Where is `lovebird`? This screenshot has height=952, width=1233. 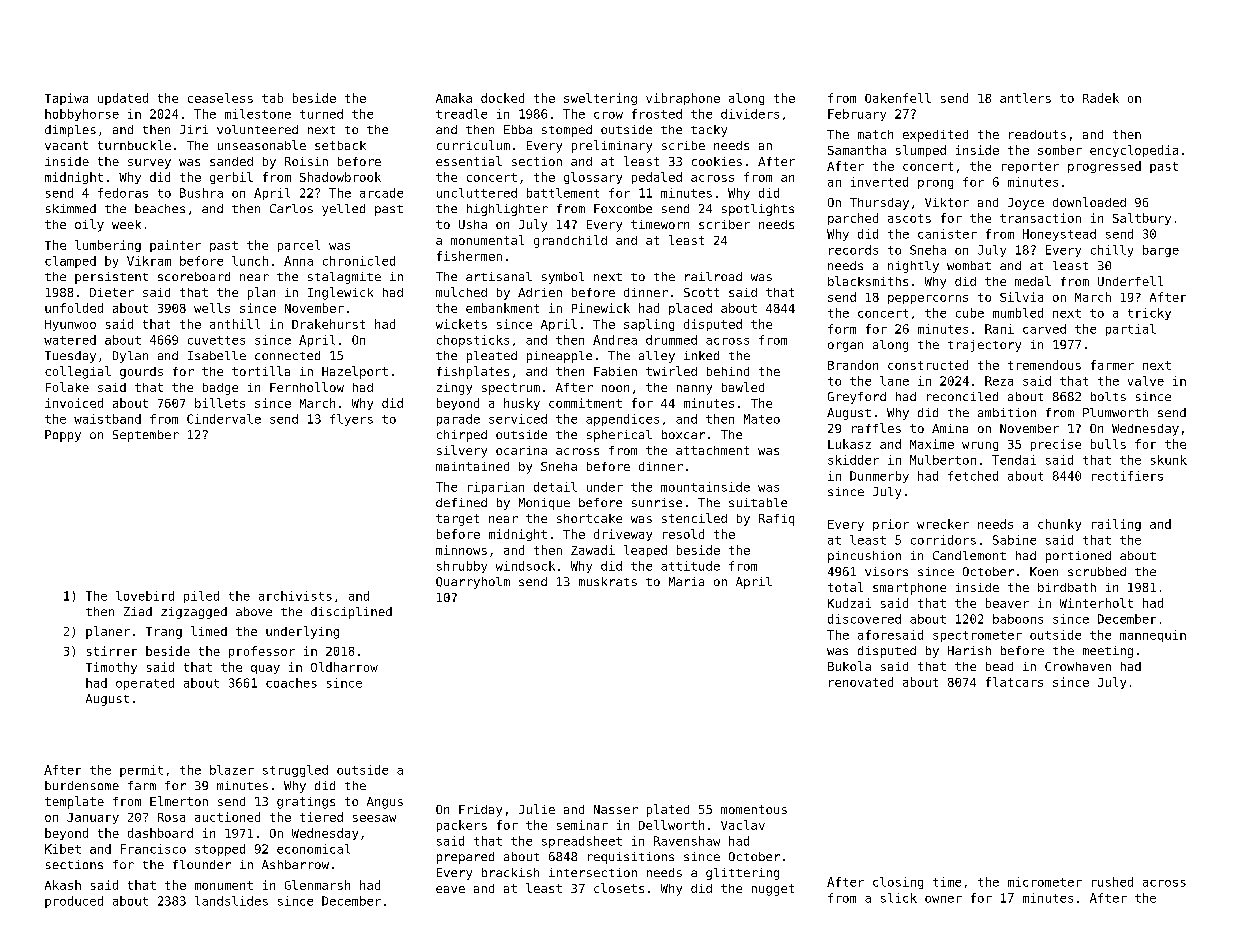
lovebird is located at coordinates (145, 596).
